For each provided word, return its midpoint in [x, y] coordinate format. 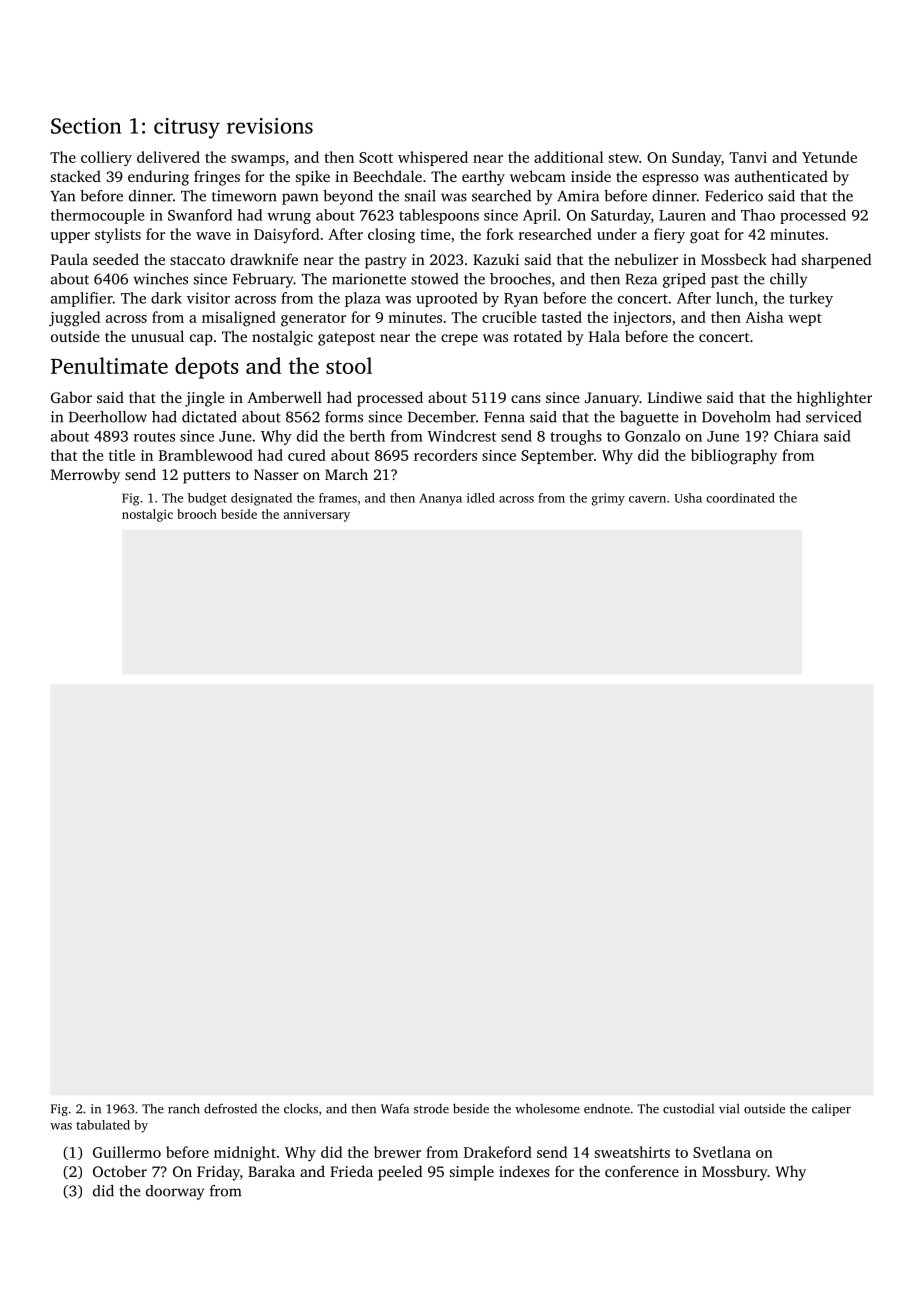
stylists [118, 236]
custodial [688, 1109]
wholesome [547, 1108]
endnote [607, 1109]
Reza [641, 279]
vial [729, 1108]
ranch [184, 1108]
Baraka [271, 1171]
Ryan [521, 300]
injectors [642, 319]
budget [207, 499]
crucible [509, 317]
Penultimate [109, 365]
